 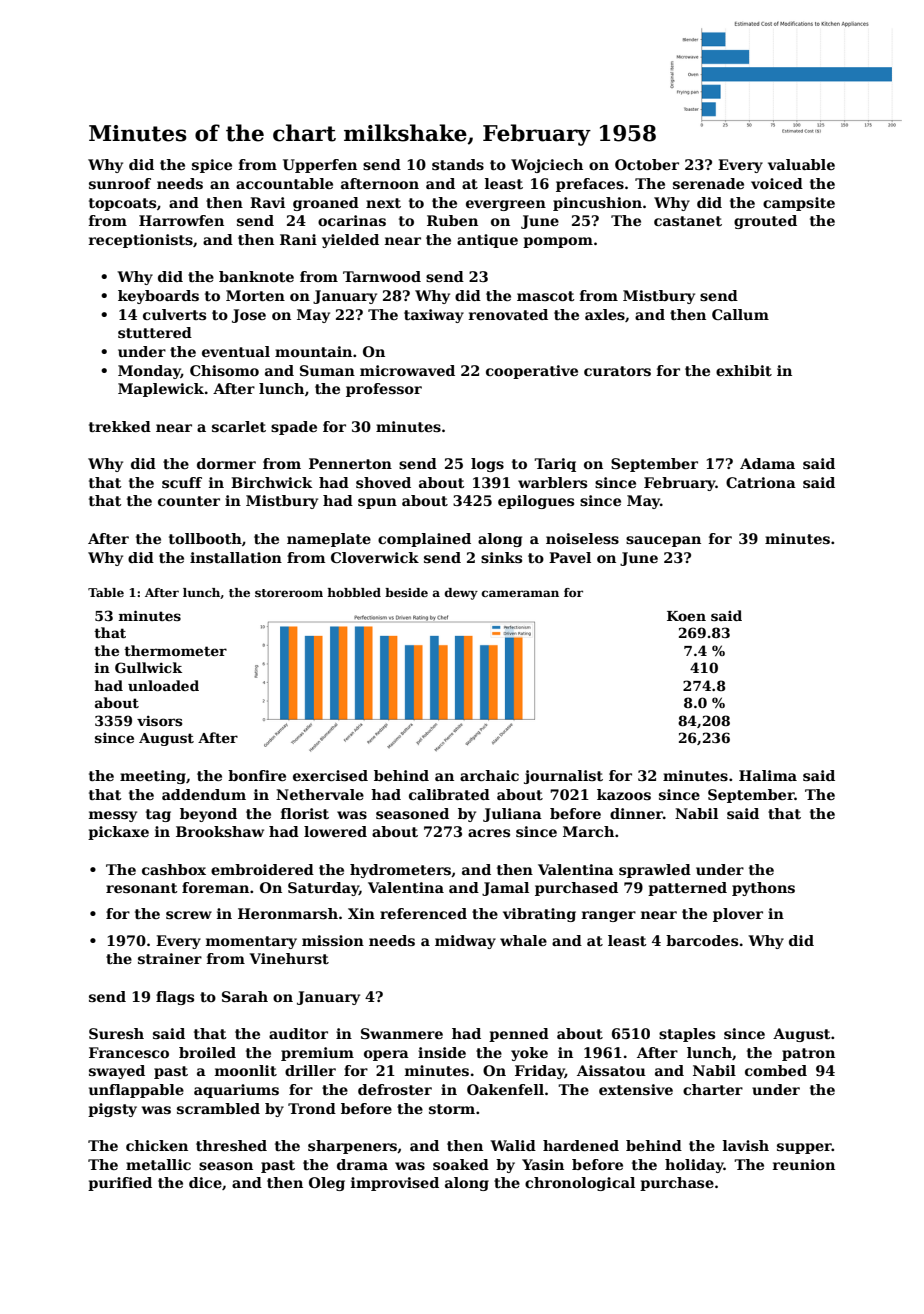 What do you see at coordinates (313, 351) in the page?
I see `mountain` at bounding box center [313, 351].
